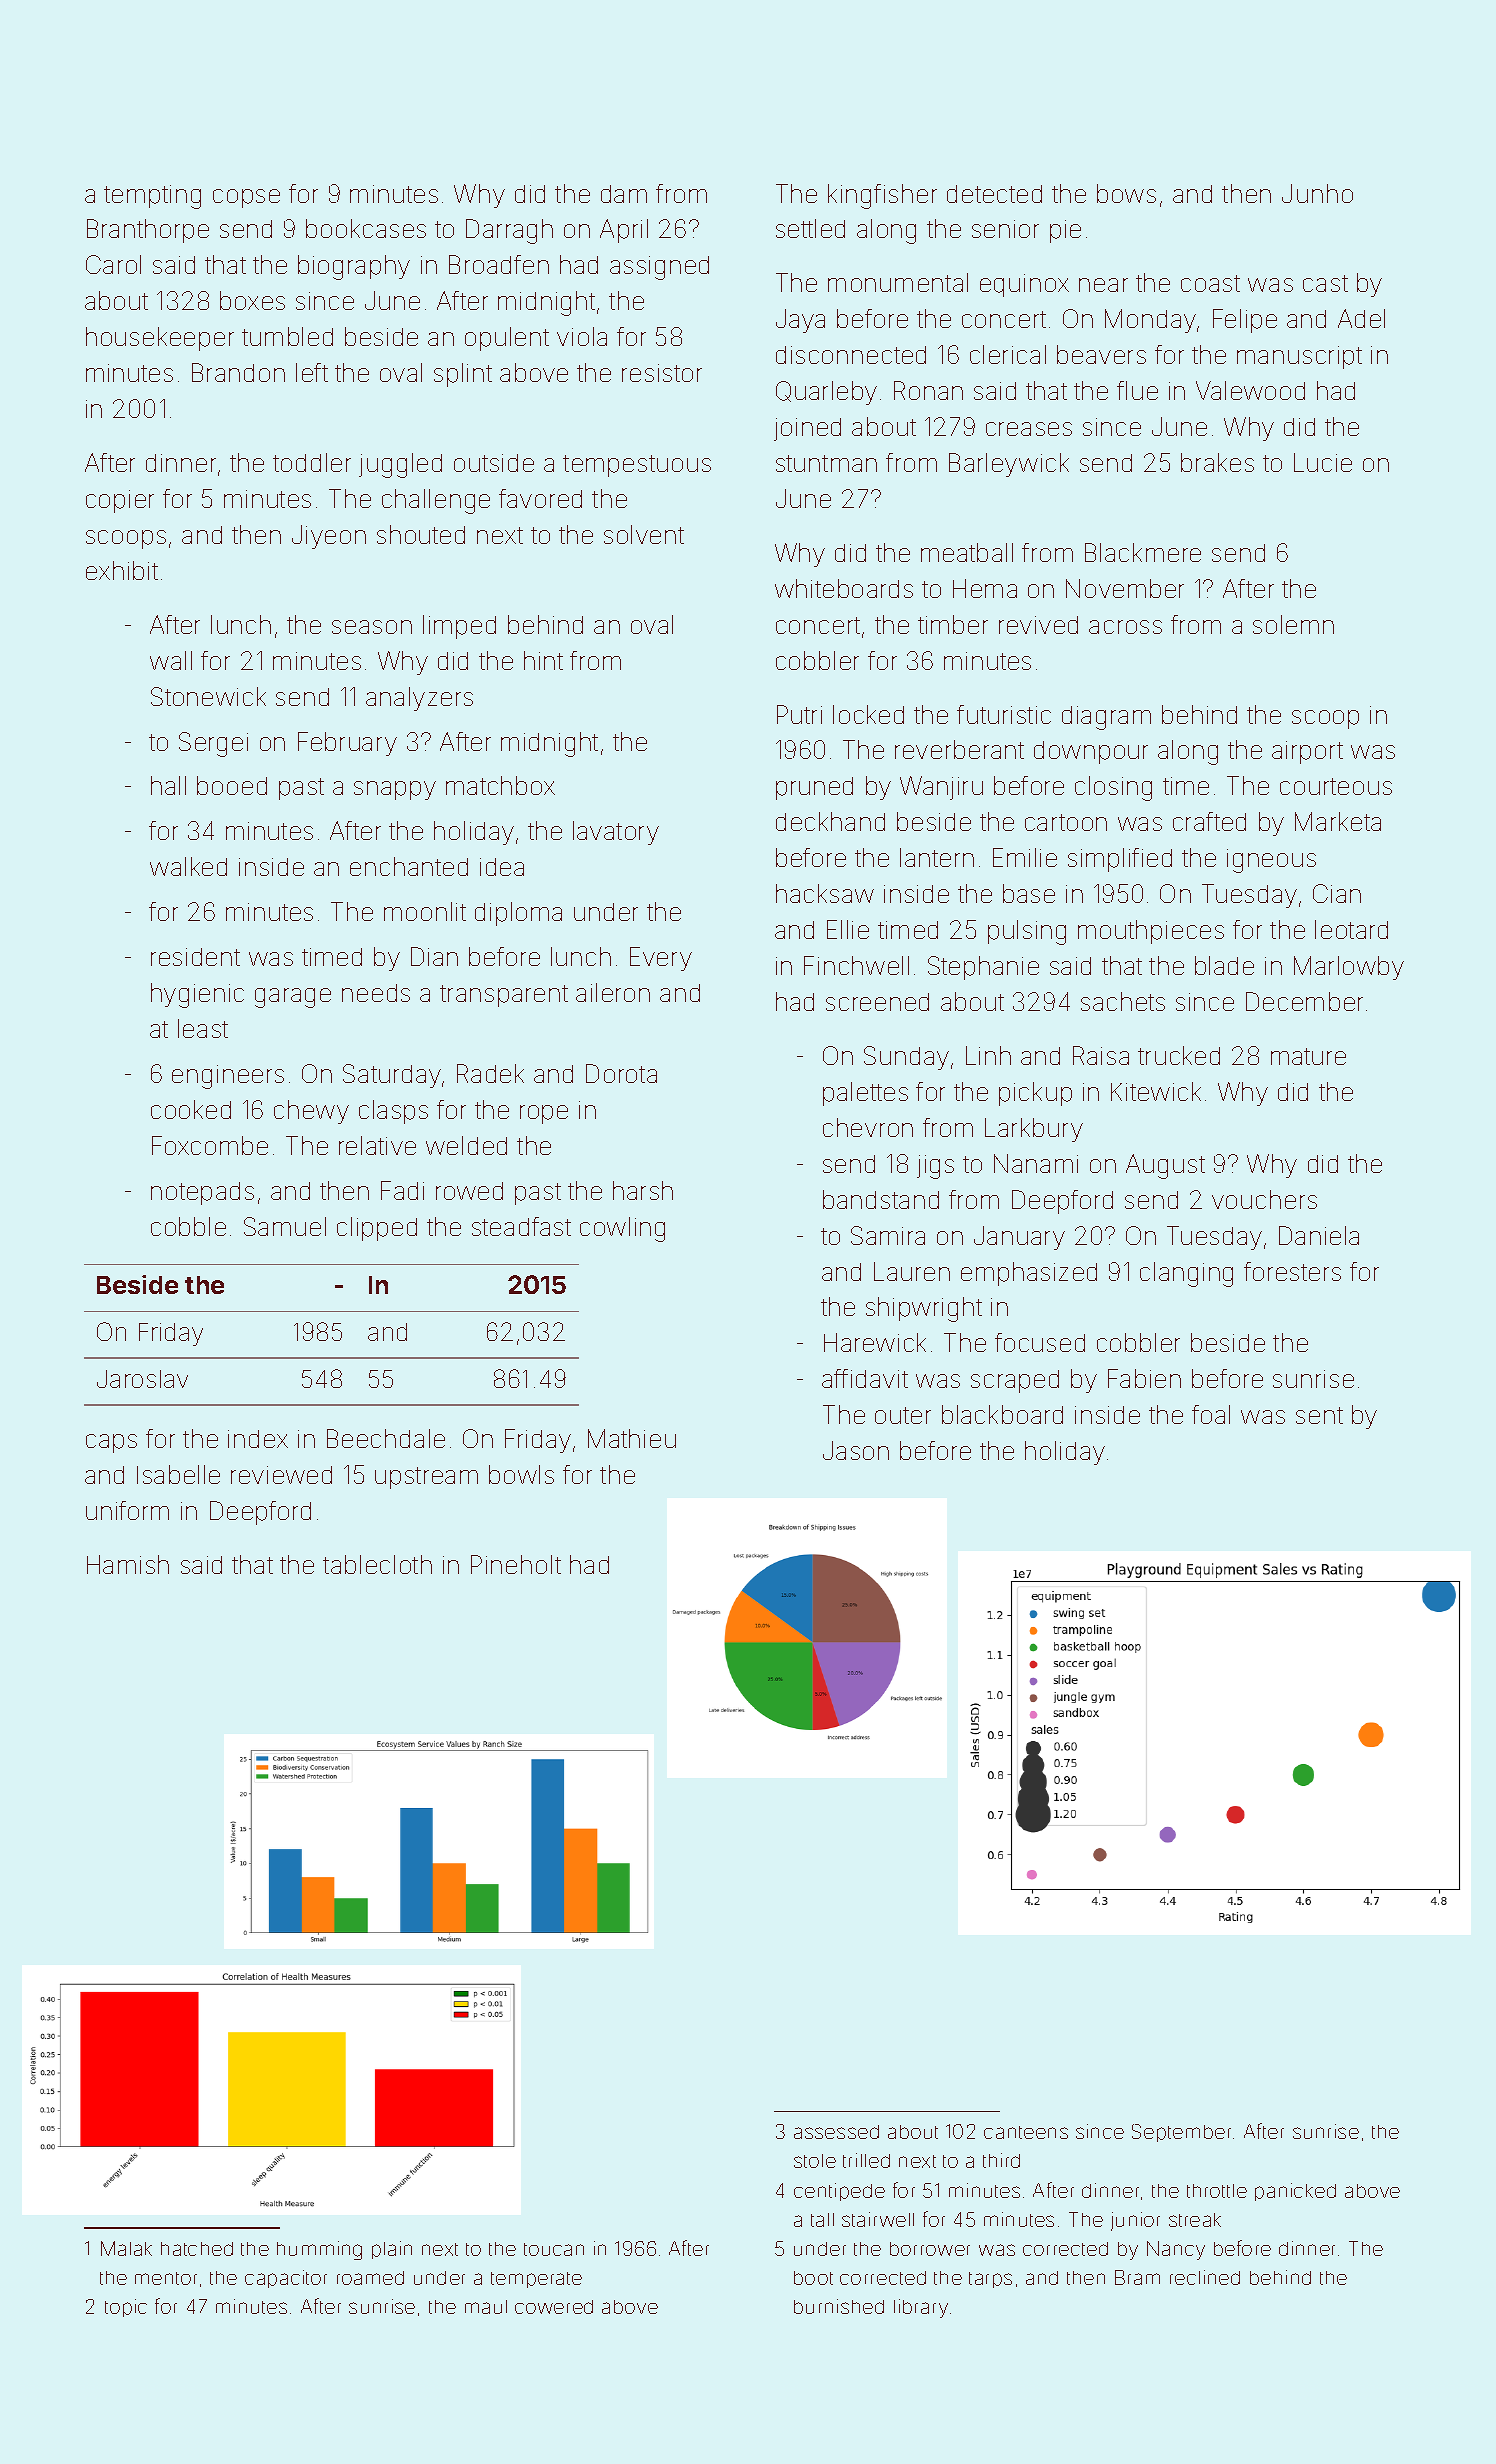 Image resolution: width=1496 pixels, height=2464 pixels. I want to click on canteens, so click(1026, 2132).
